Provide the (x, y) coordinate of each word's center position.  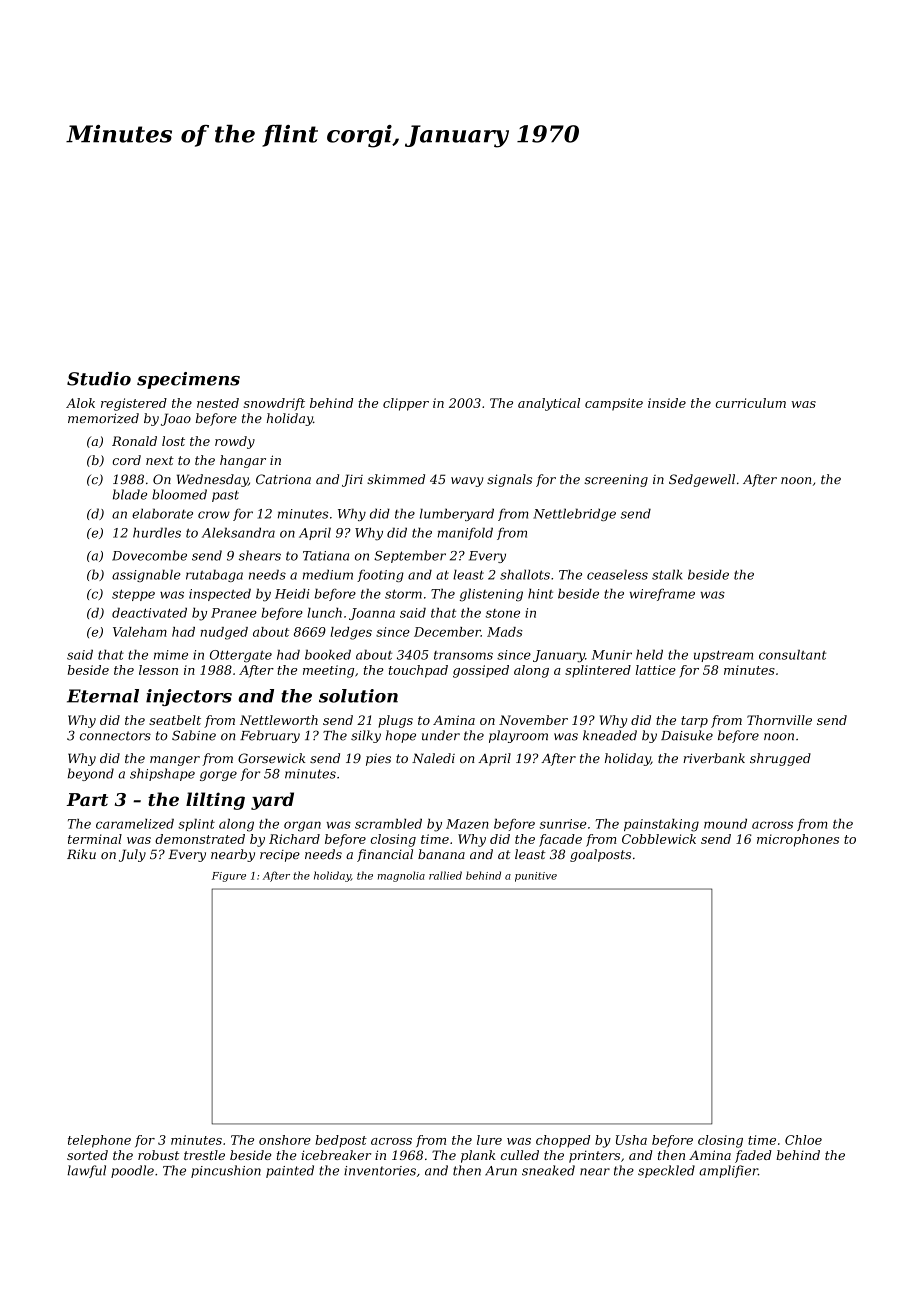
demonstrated (200, 839)
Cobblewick (659, 839)
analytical (549, 404)
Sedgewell (702, 480)
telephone (99, 1141)
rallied (445, 875)
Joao (176, 419)
